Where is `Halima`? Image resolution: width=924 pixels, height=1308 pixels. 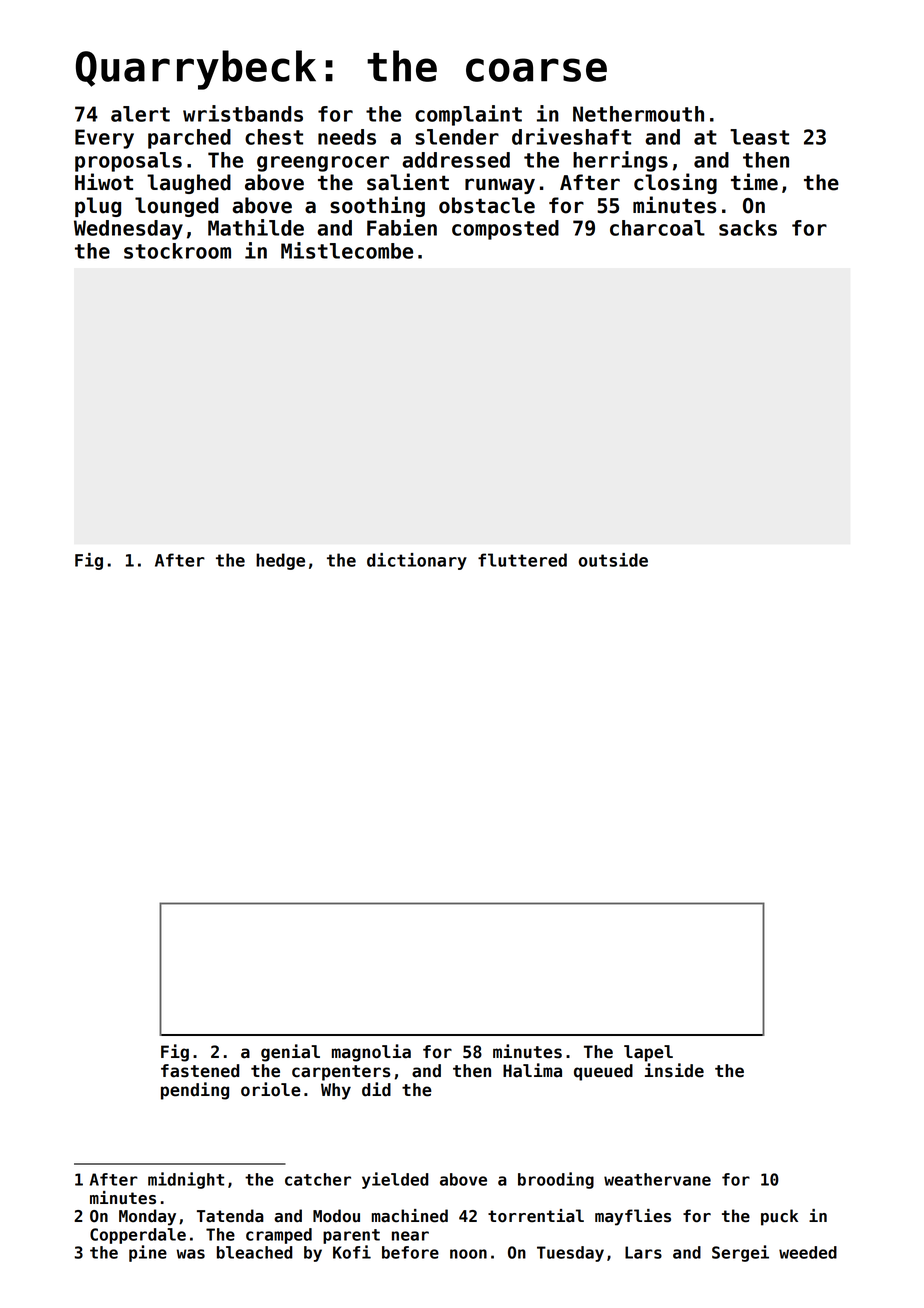 Halima is located at coordinates (532, 1070).
